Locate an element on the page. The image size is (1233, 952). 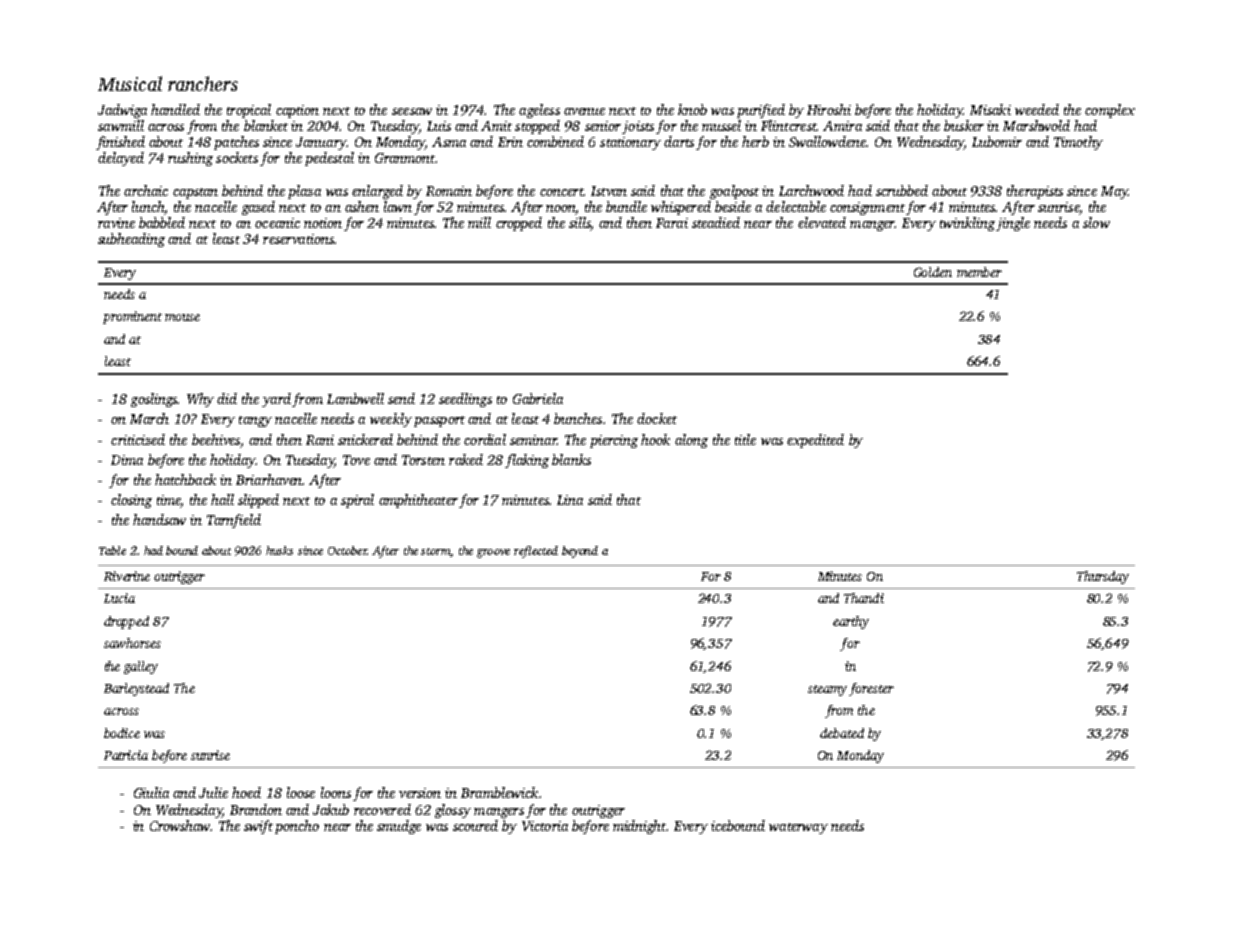
capstan is located at coordinates (195, 193).
